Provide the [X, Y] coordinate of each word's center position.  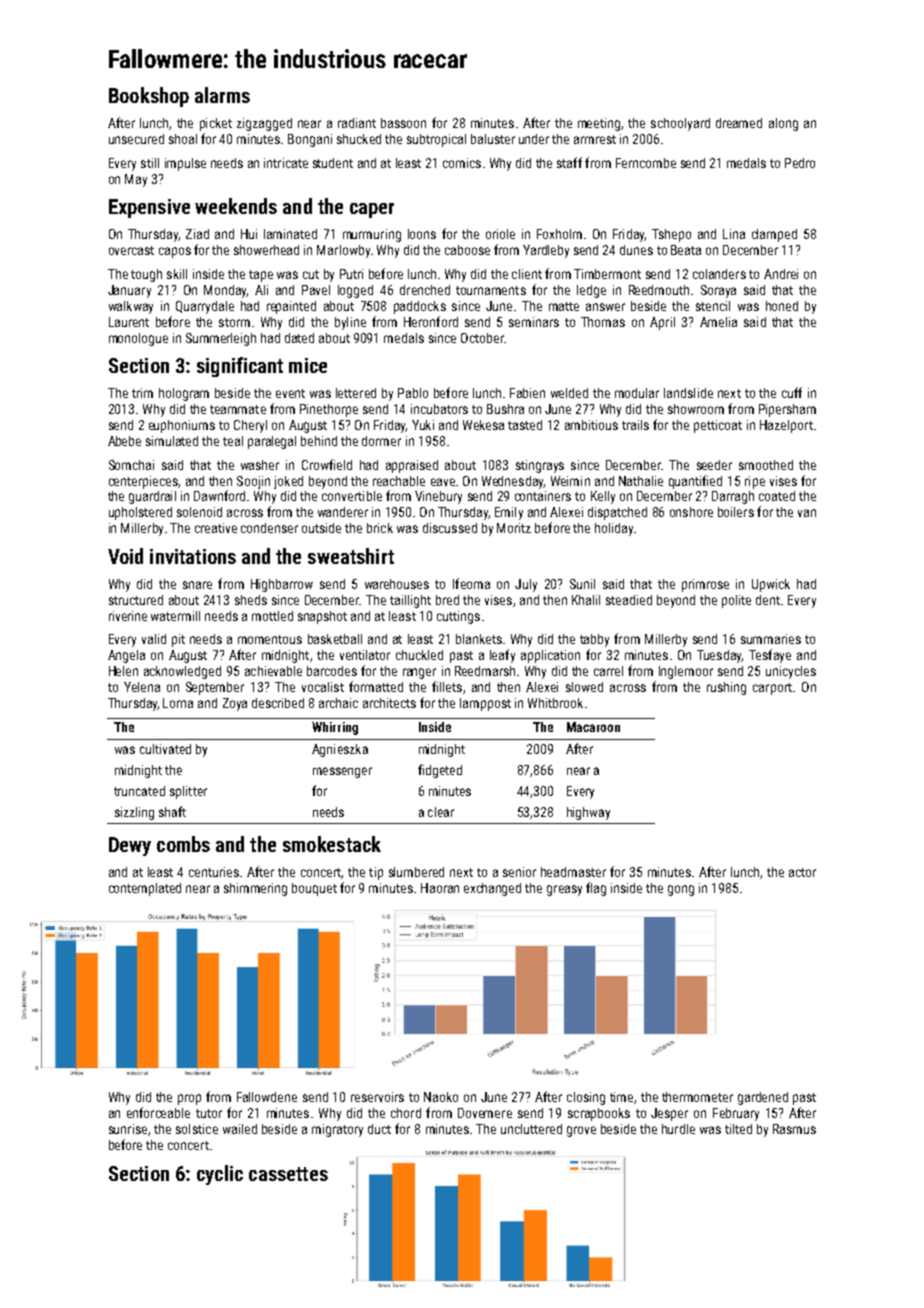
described [278, 703]
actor [802, 872]
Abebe [124, 441]
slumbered [416, 872]
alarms [222, 95]
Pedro [800, 163]
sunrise [128, 1129]
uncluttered [531, 1129]
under [534, 139]
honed [782, 306]
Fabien [527, 393]
